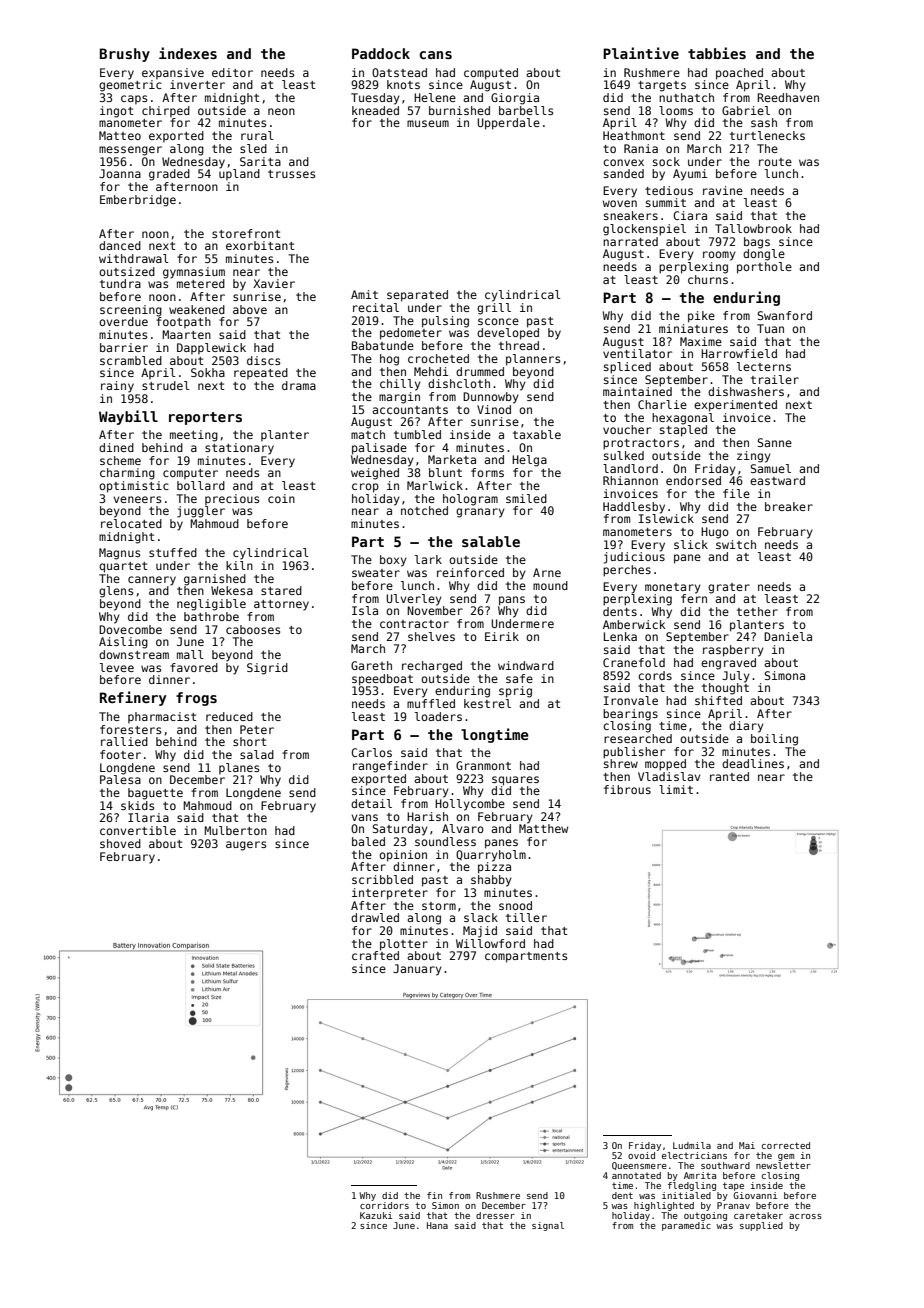 The height and width of the image is (1308, 924). Describe the element at coordinates (428, 559) in the image. I see `lark` at that location.
